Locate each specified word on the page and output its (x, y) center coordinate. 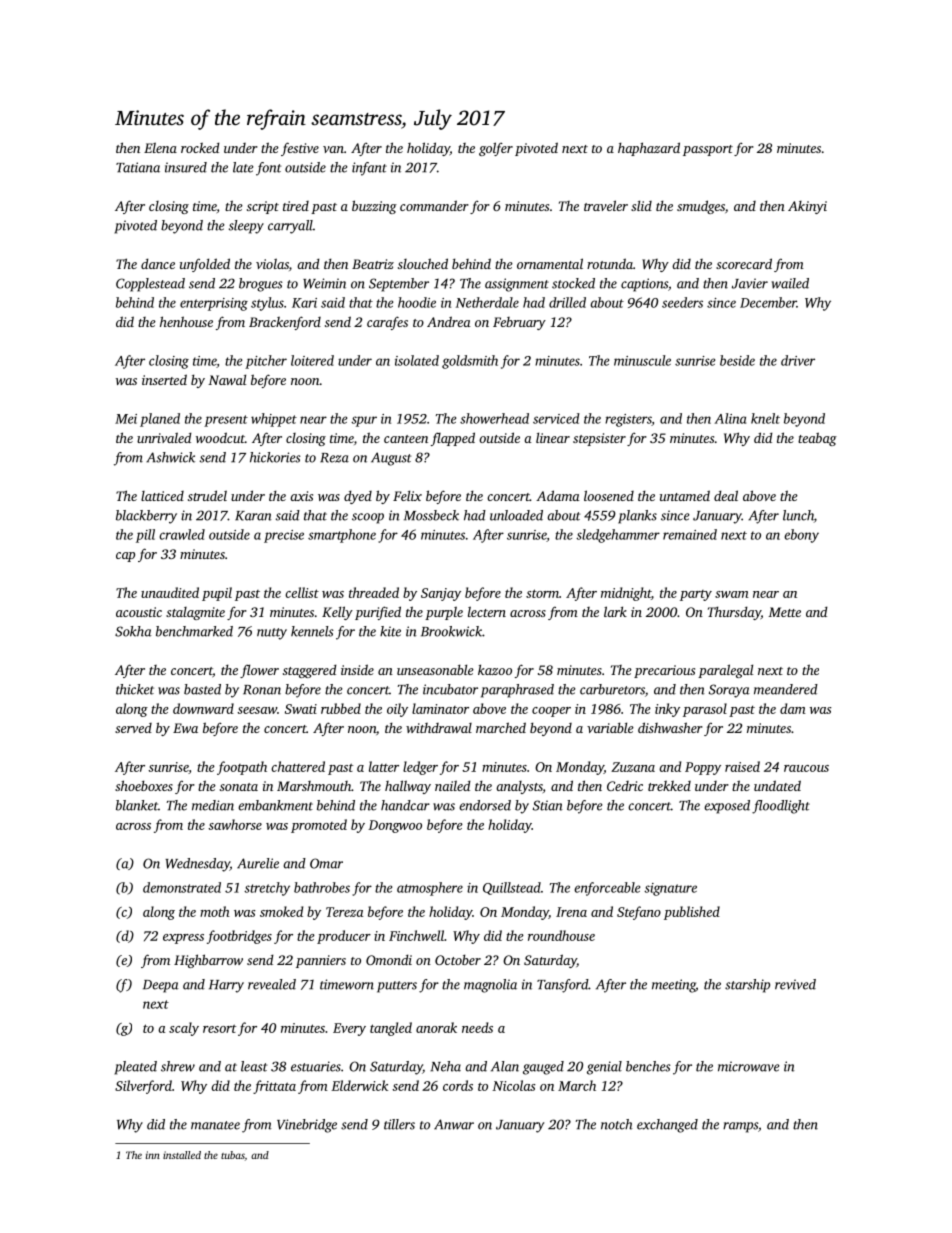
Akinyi (807, 207)
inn (153, 1155)
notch (617, 1124)
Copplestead (150, 285)
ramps (740, 1127)
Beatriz (373, 264)
